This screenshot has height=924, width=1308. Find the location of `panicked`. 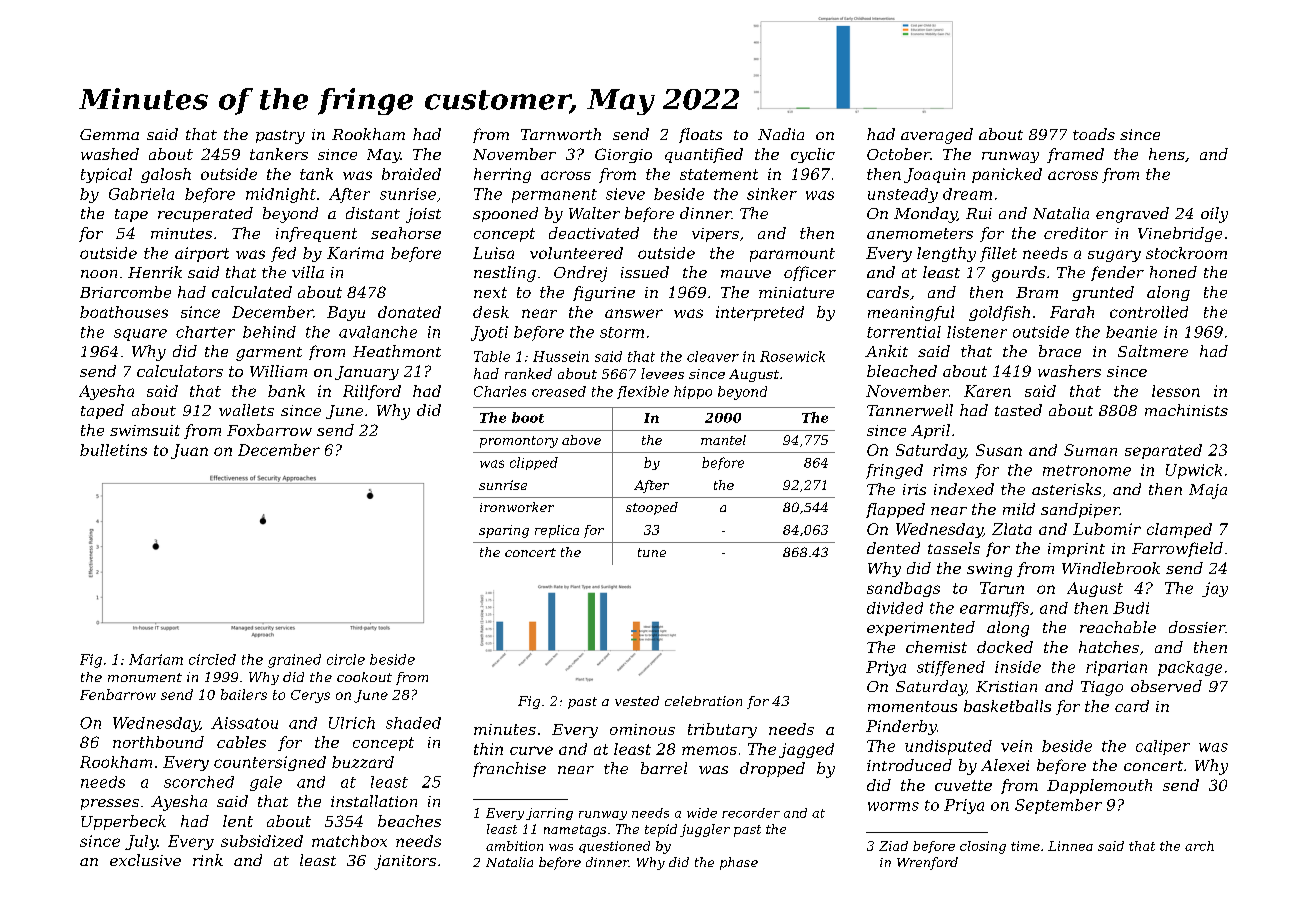

panicked is located at coordinates (1007, 175).
